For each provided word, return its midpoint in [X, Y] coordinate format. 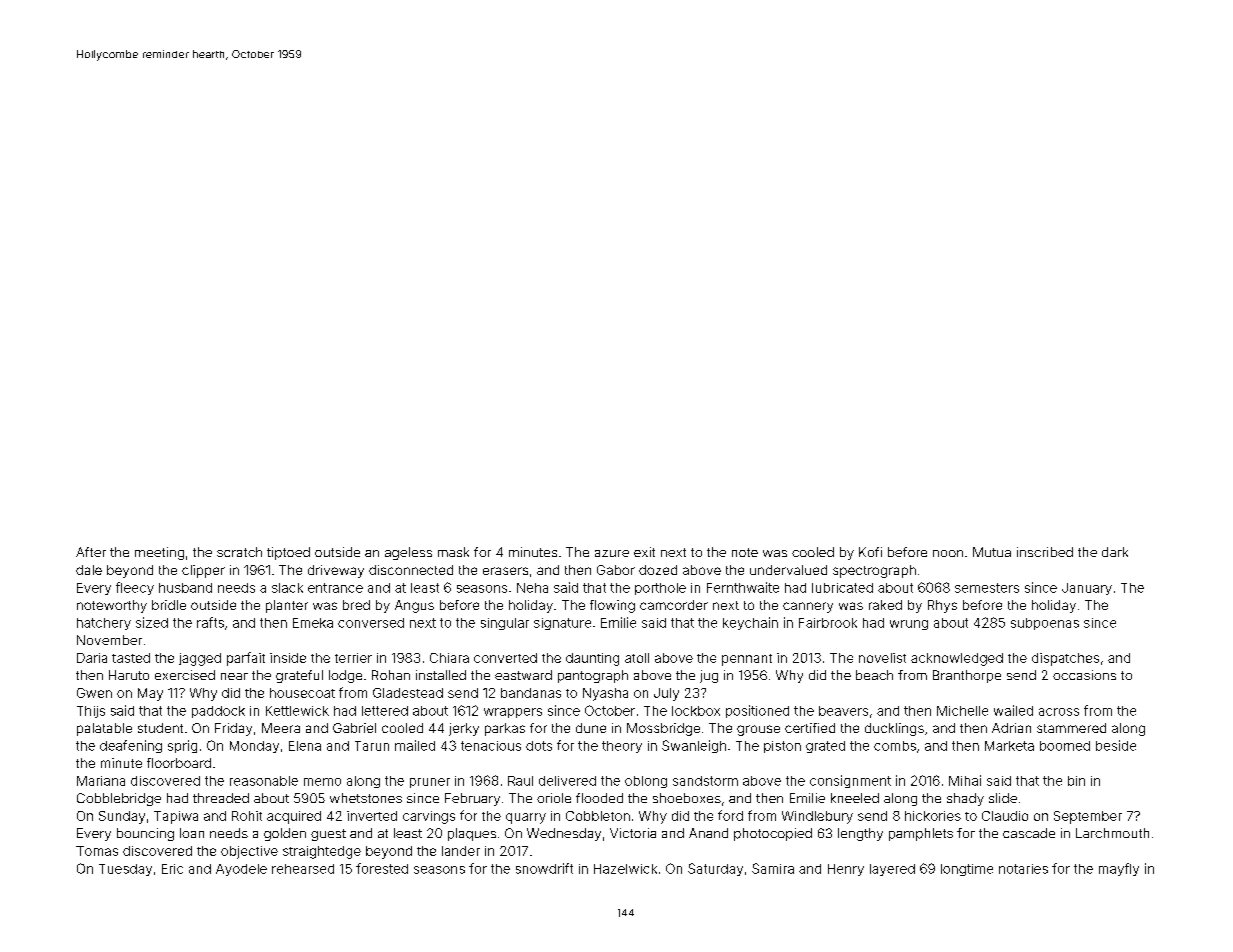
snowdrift [544, 868]
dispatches [1065, 659]
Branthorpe [967, 676]
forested [382, 868]
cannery [808, 607]
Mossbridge [663, 729]
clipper [203, 571]
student [160, 728]
